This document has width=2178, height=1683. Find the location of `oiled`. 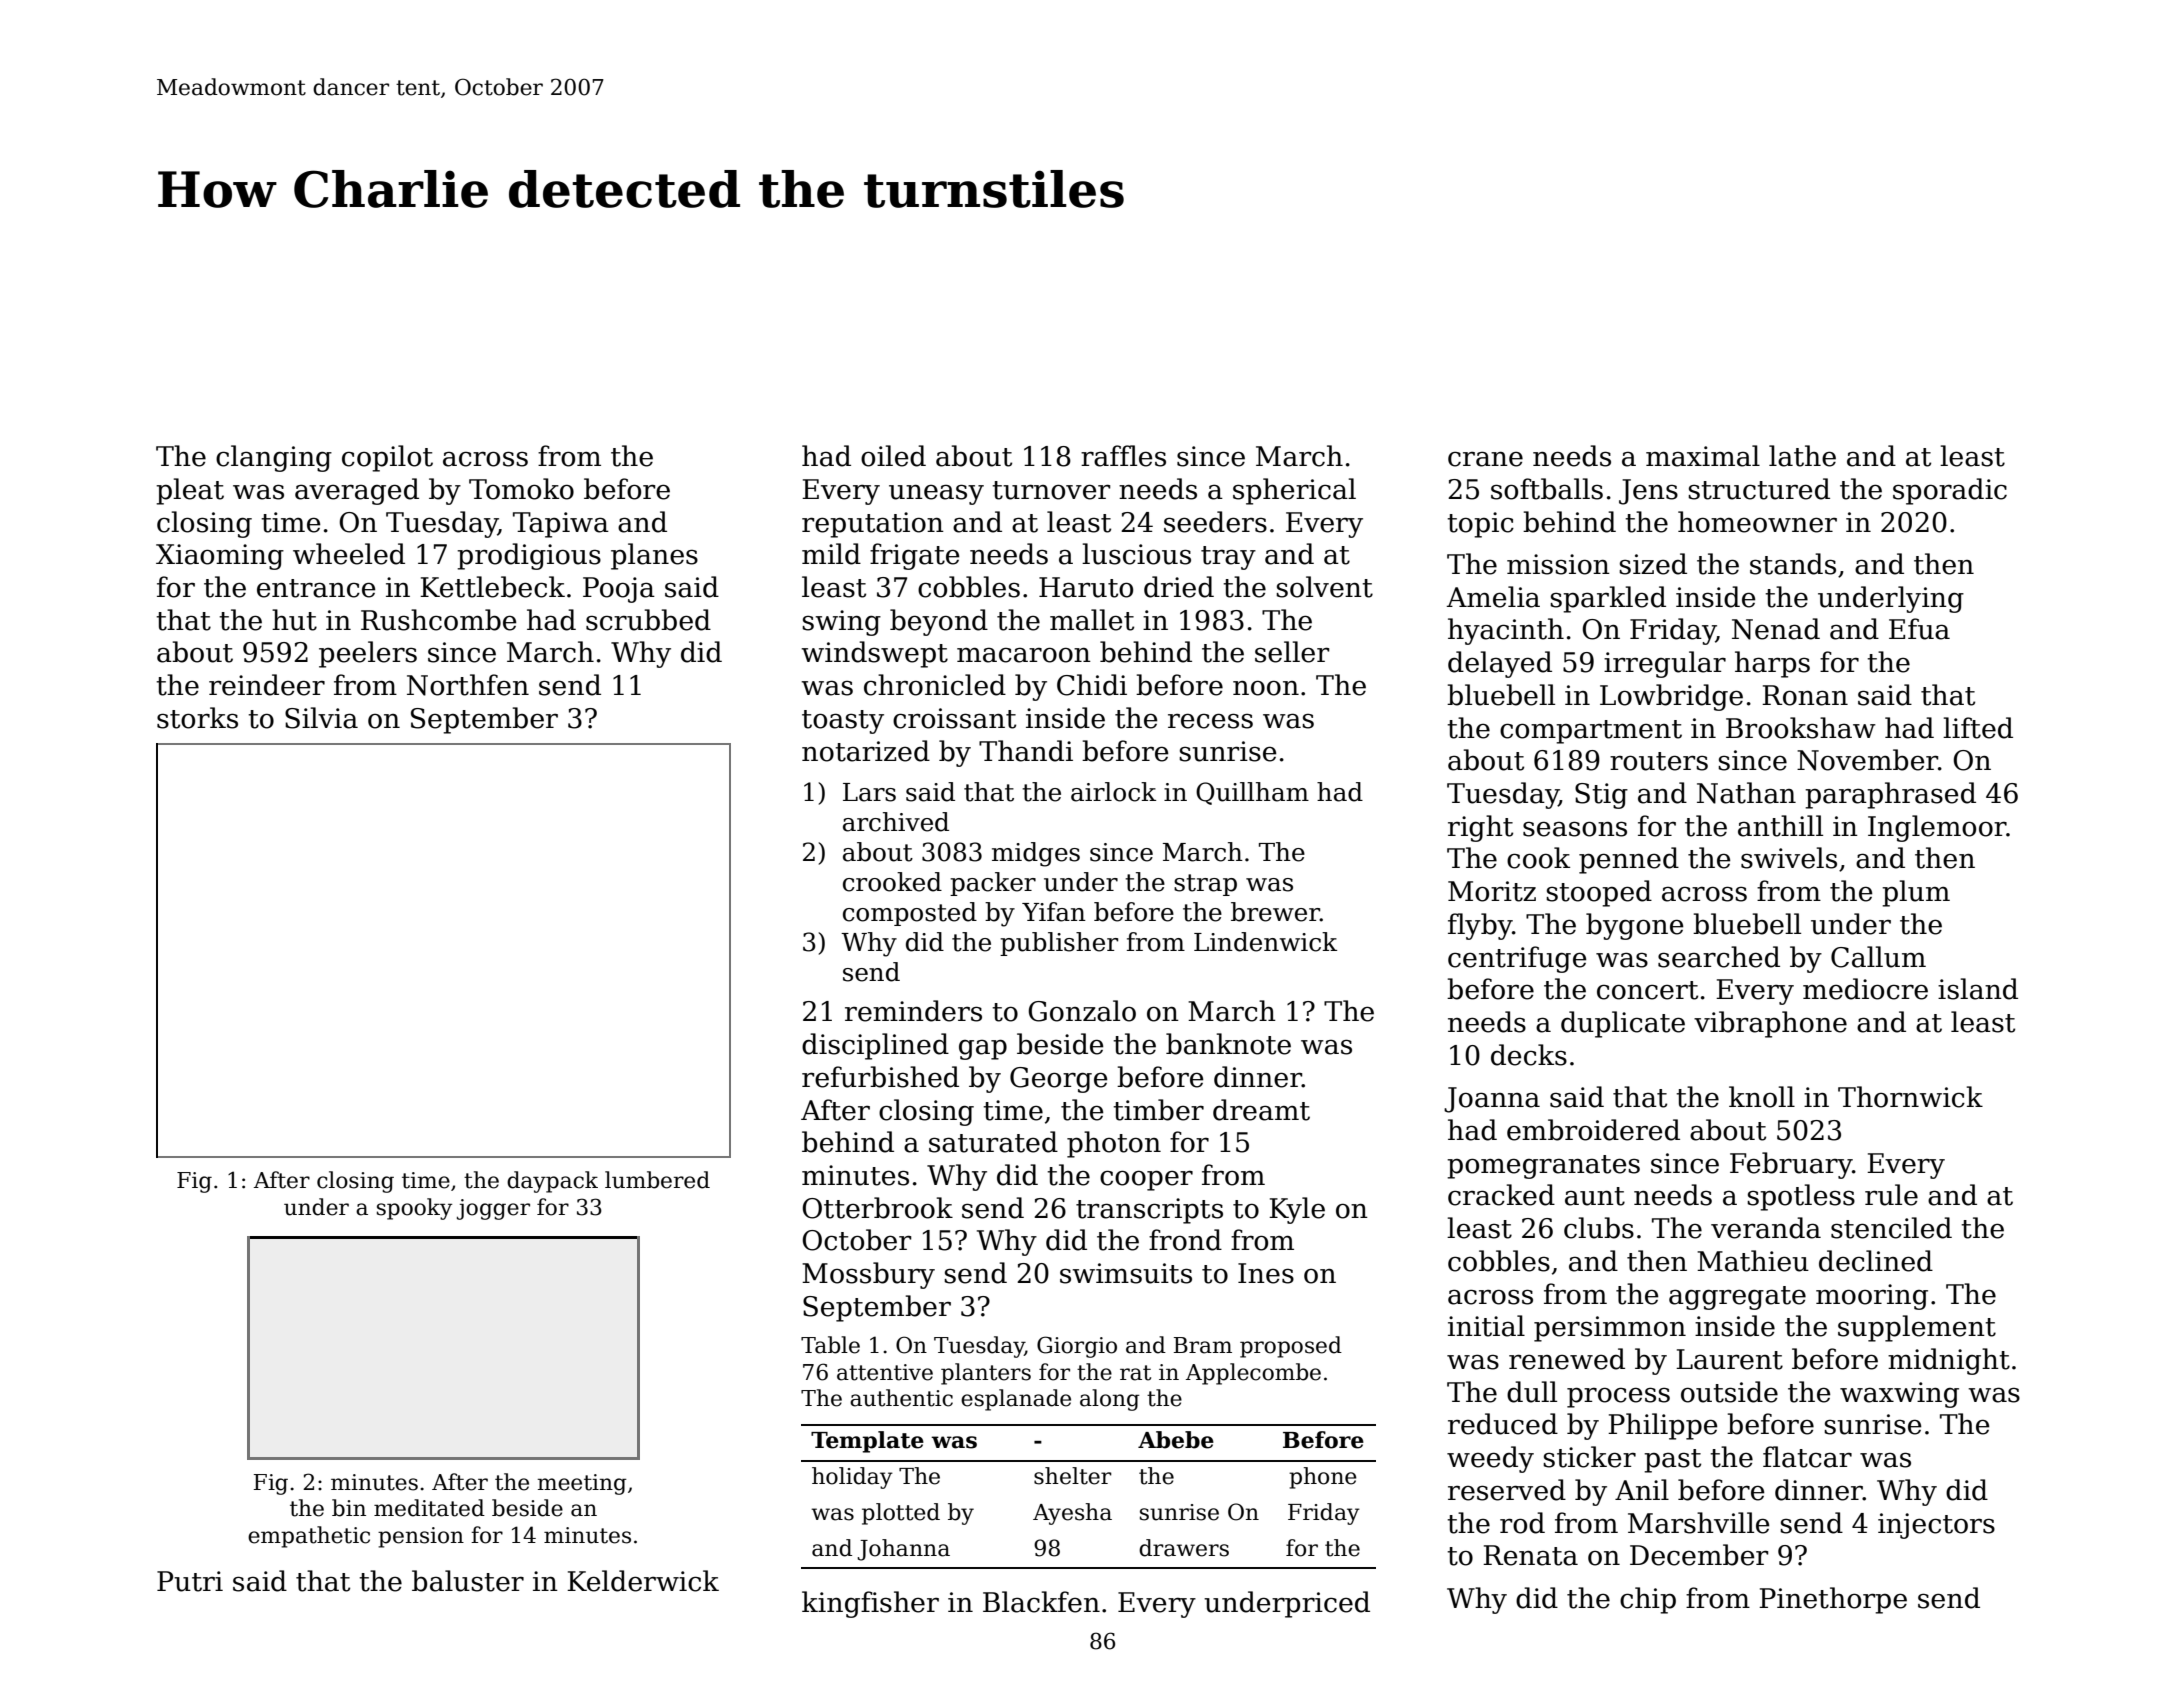

oiled is located at coordinates (893, 456).
